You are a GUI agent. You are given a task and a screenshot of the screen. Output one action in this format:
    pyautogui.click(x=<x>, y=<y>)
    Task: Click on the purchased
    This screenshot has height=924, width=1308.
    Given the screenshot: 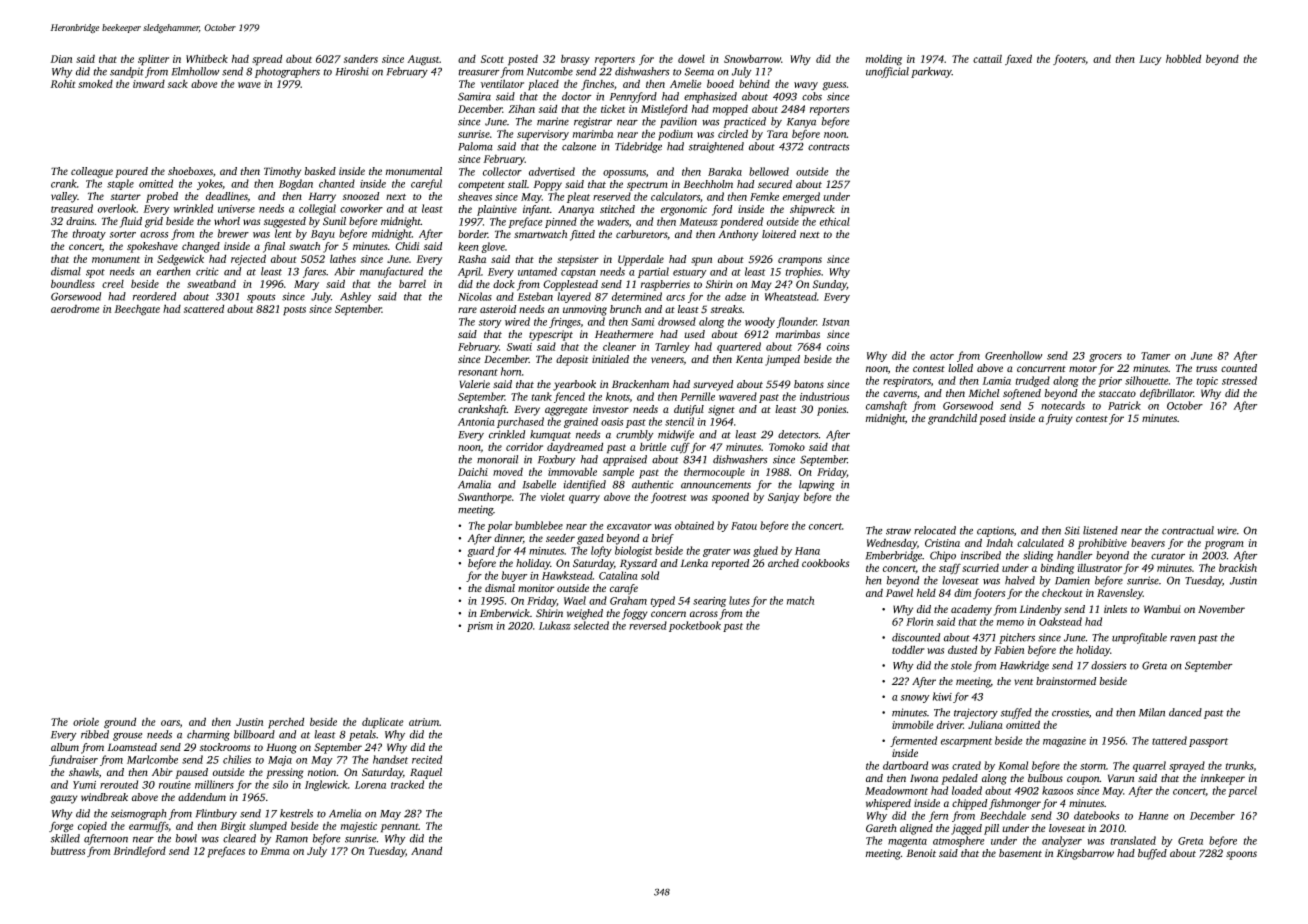 What is the action you would take?
    pyautogui.click(x=520, y=422)
